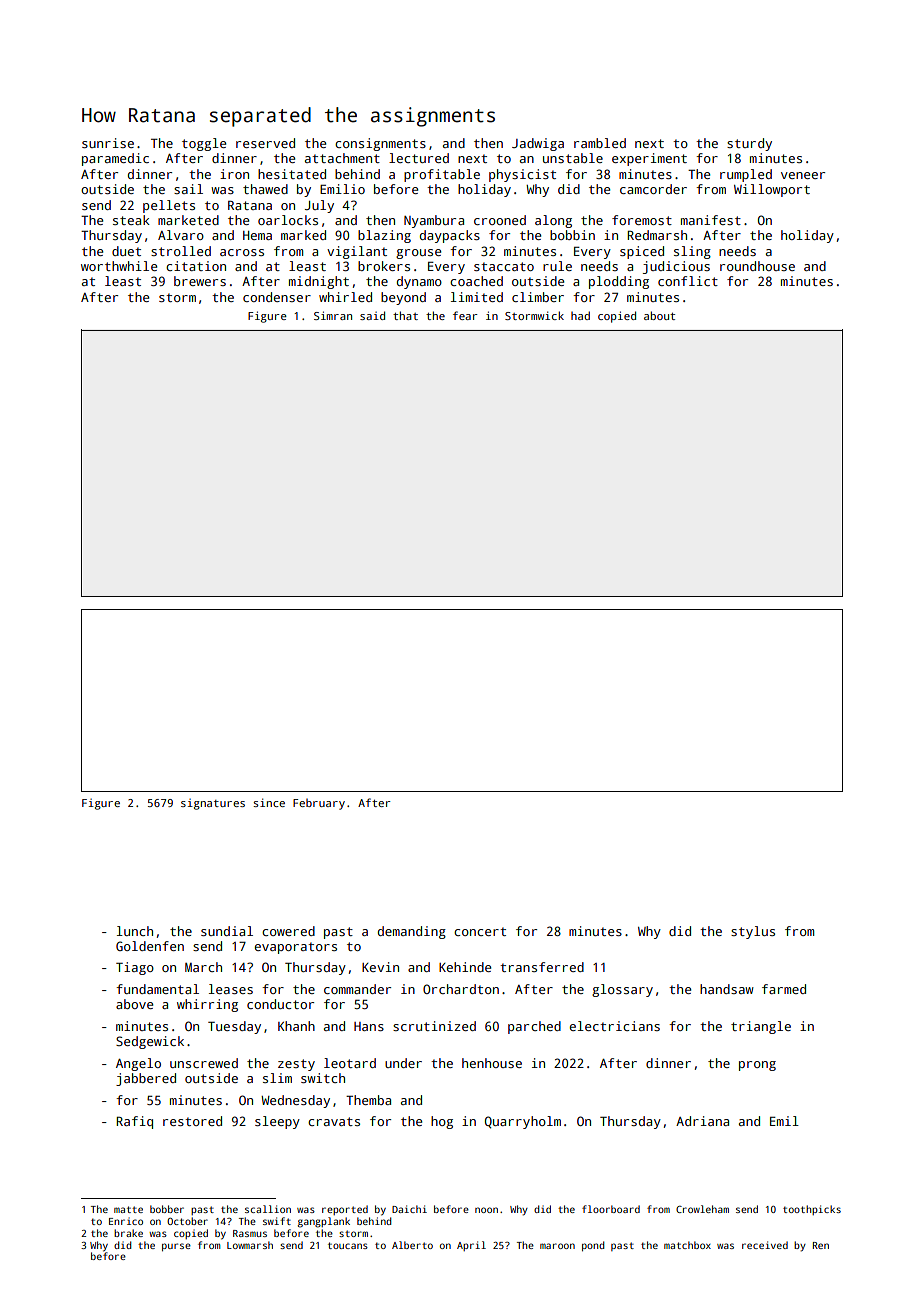 The width and height of the page is (924, 1308). Describe the element at coordinates (333, 315) in the page. I see `Simran` at that location.
